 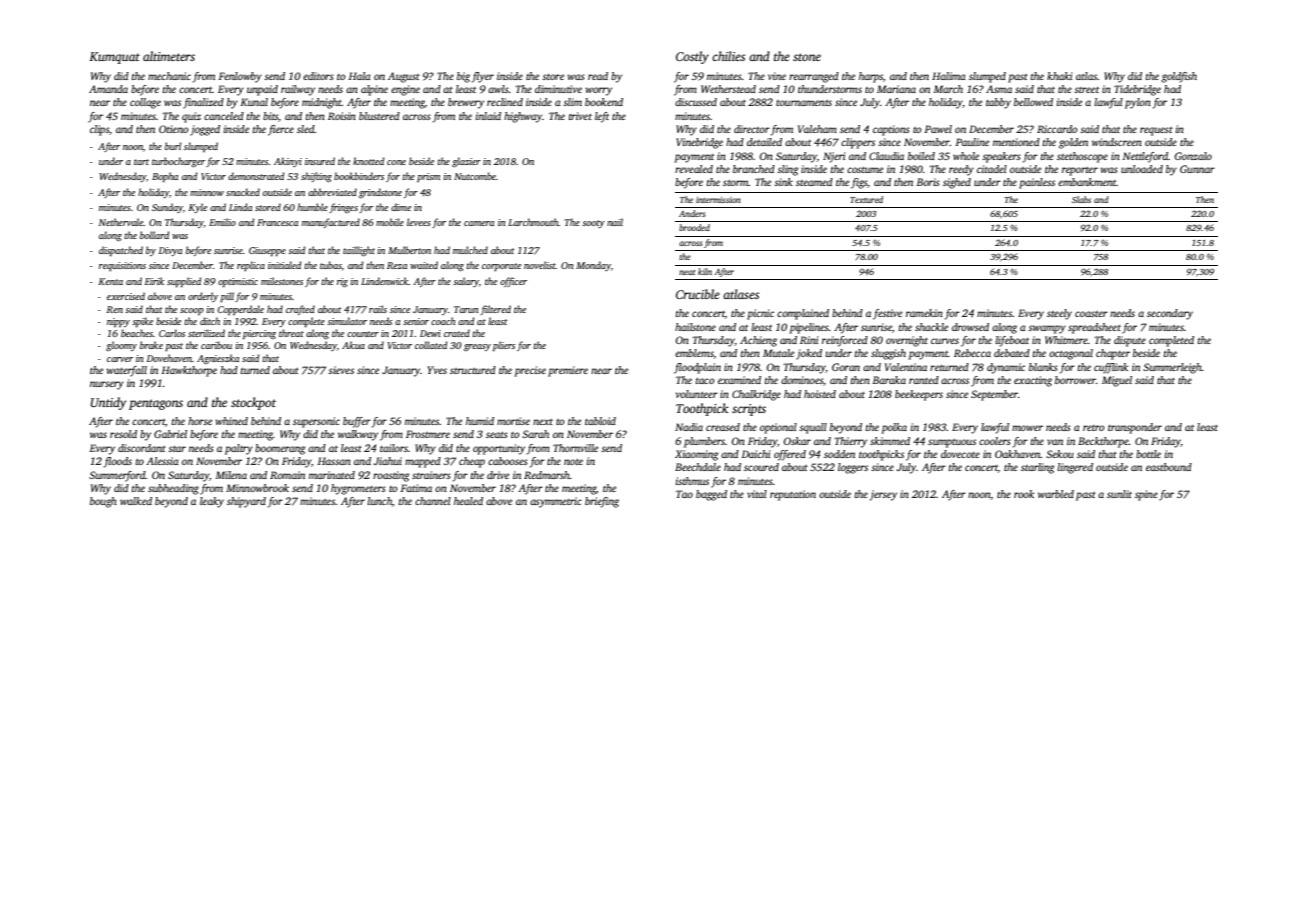 I want to click on ramekin, so click(x=924, y=313).
